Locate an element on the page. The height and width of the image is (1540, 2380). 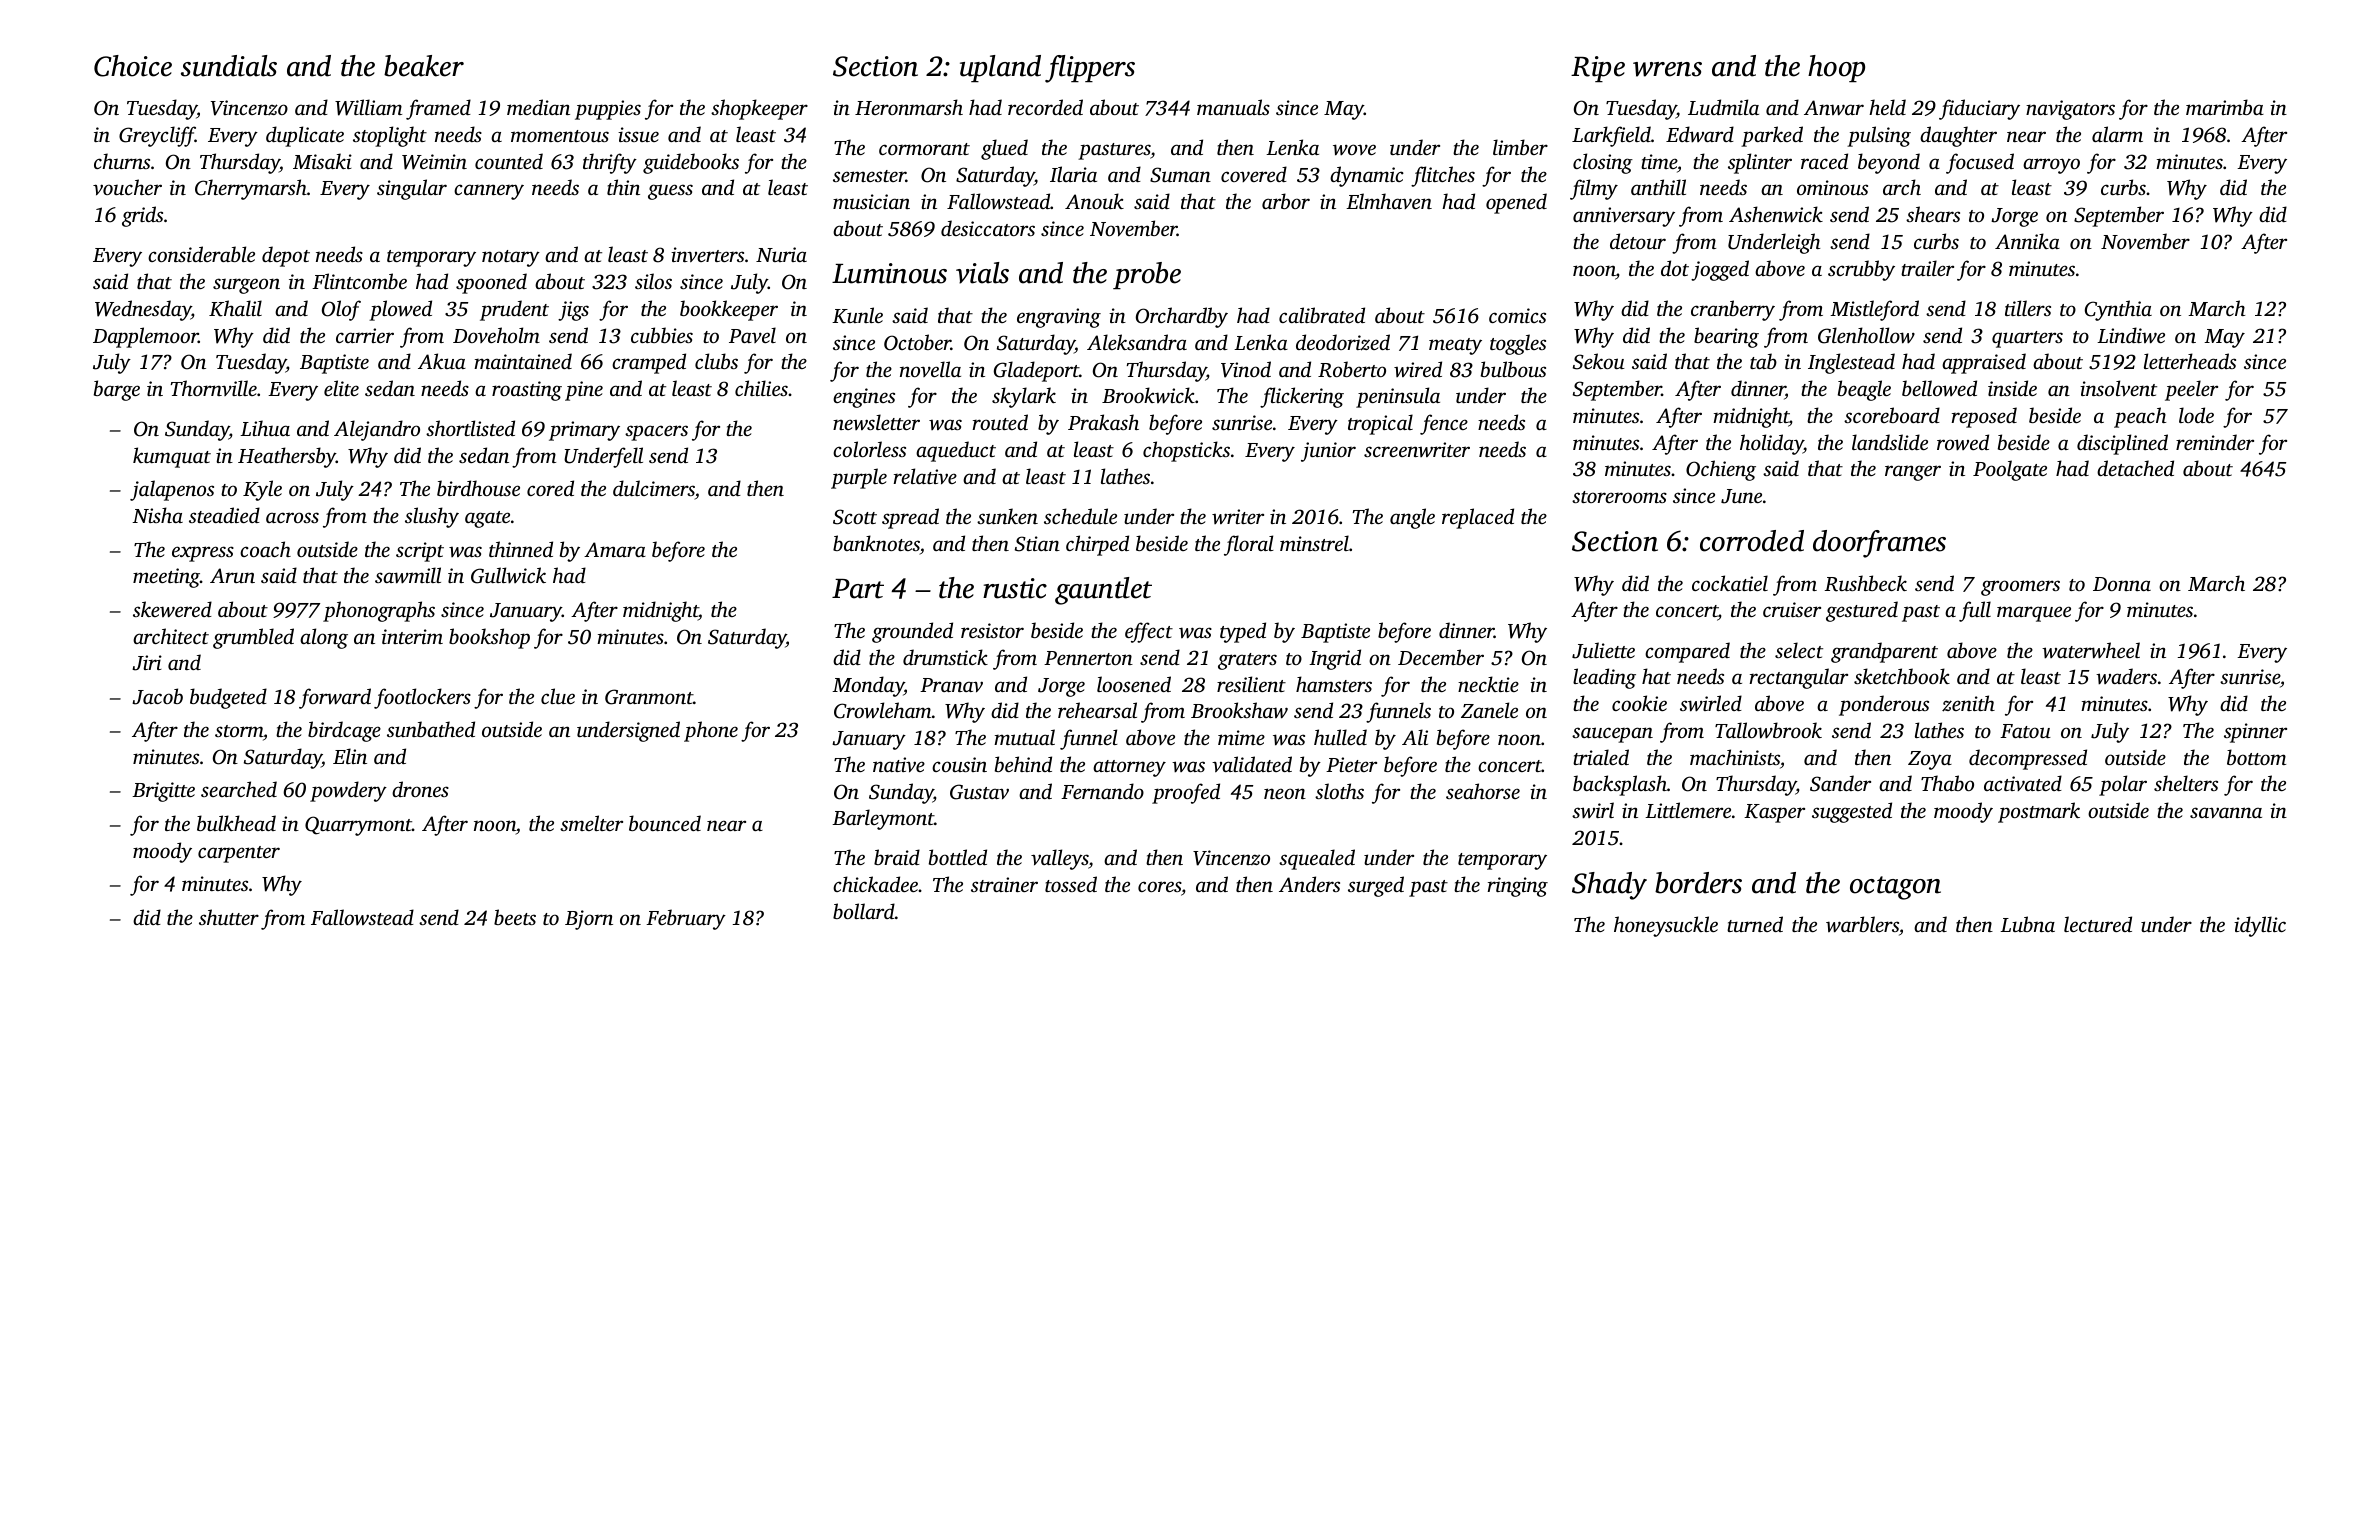
reposed is located at coordinates (1984, 417).
